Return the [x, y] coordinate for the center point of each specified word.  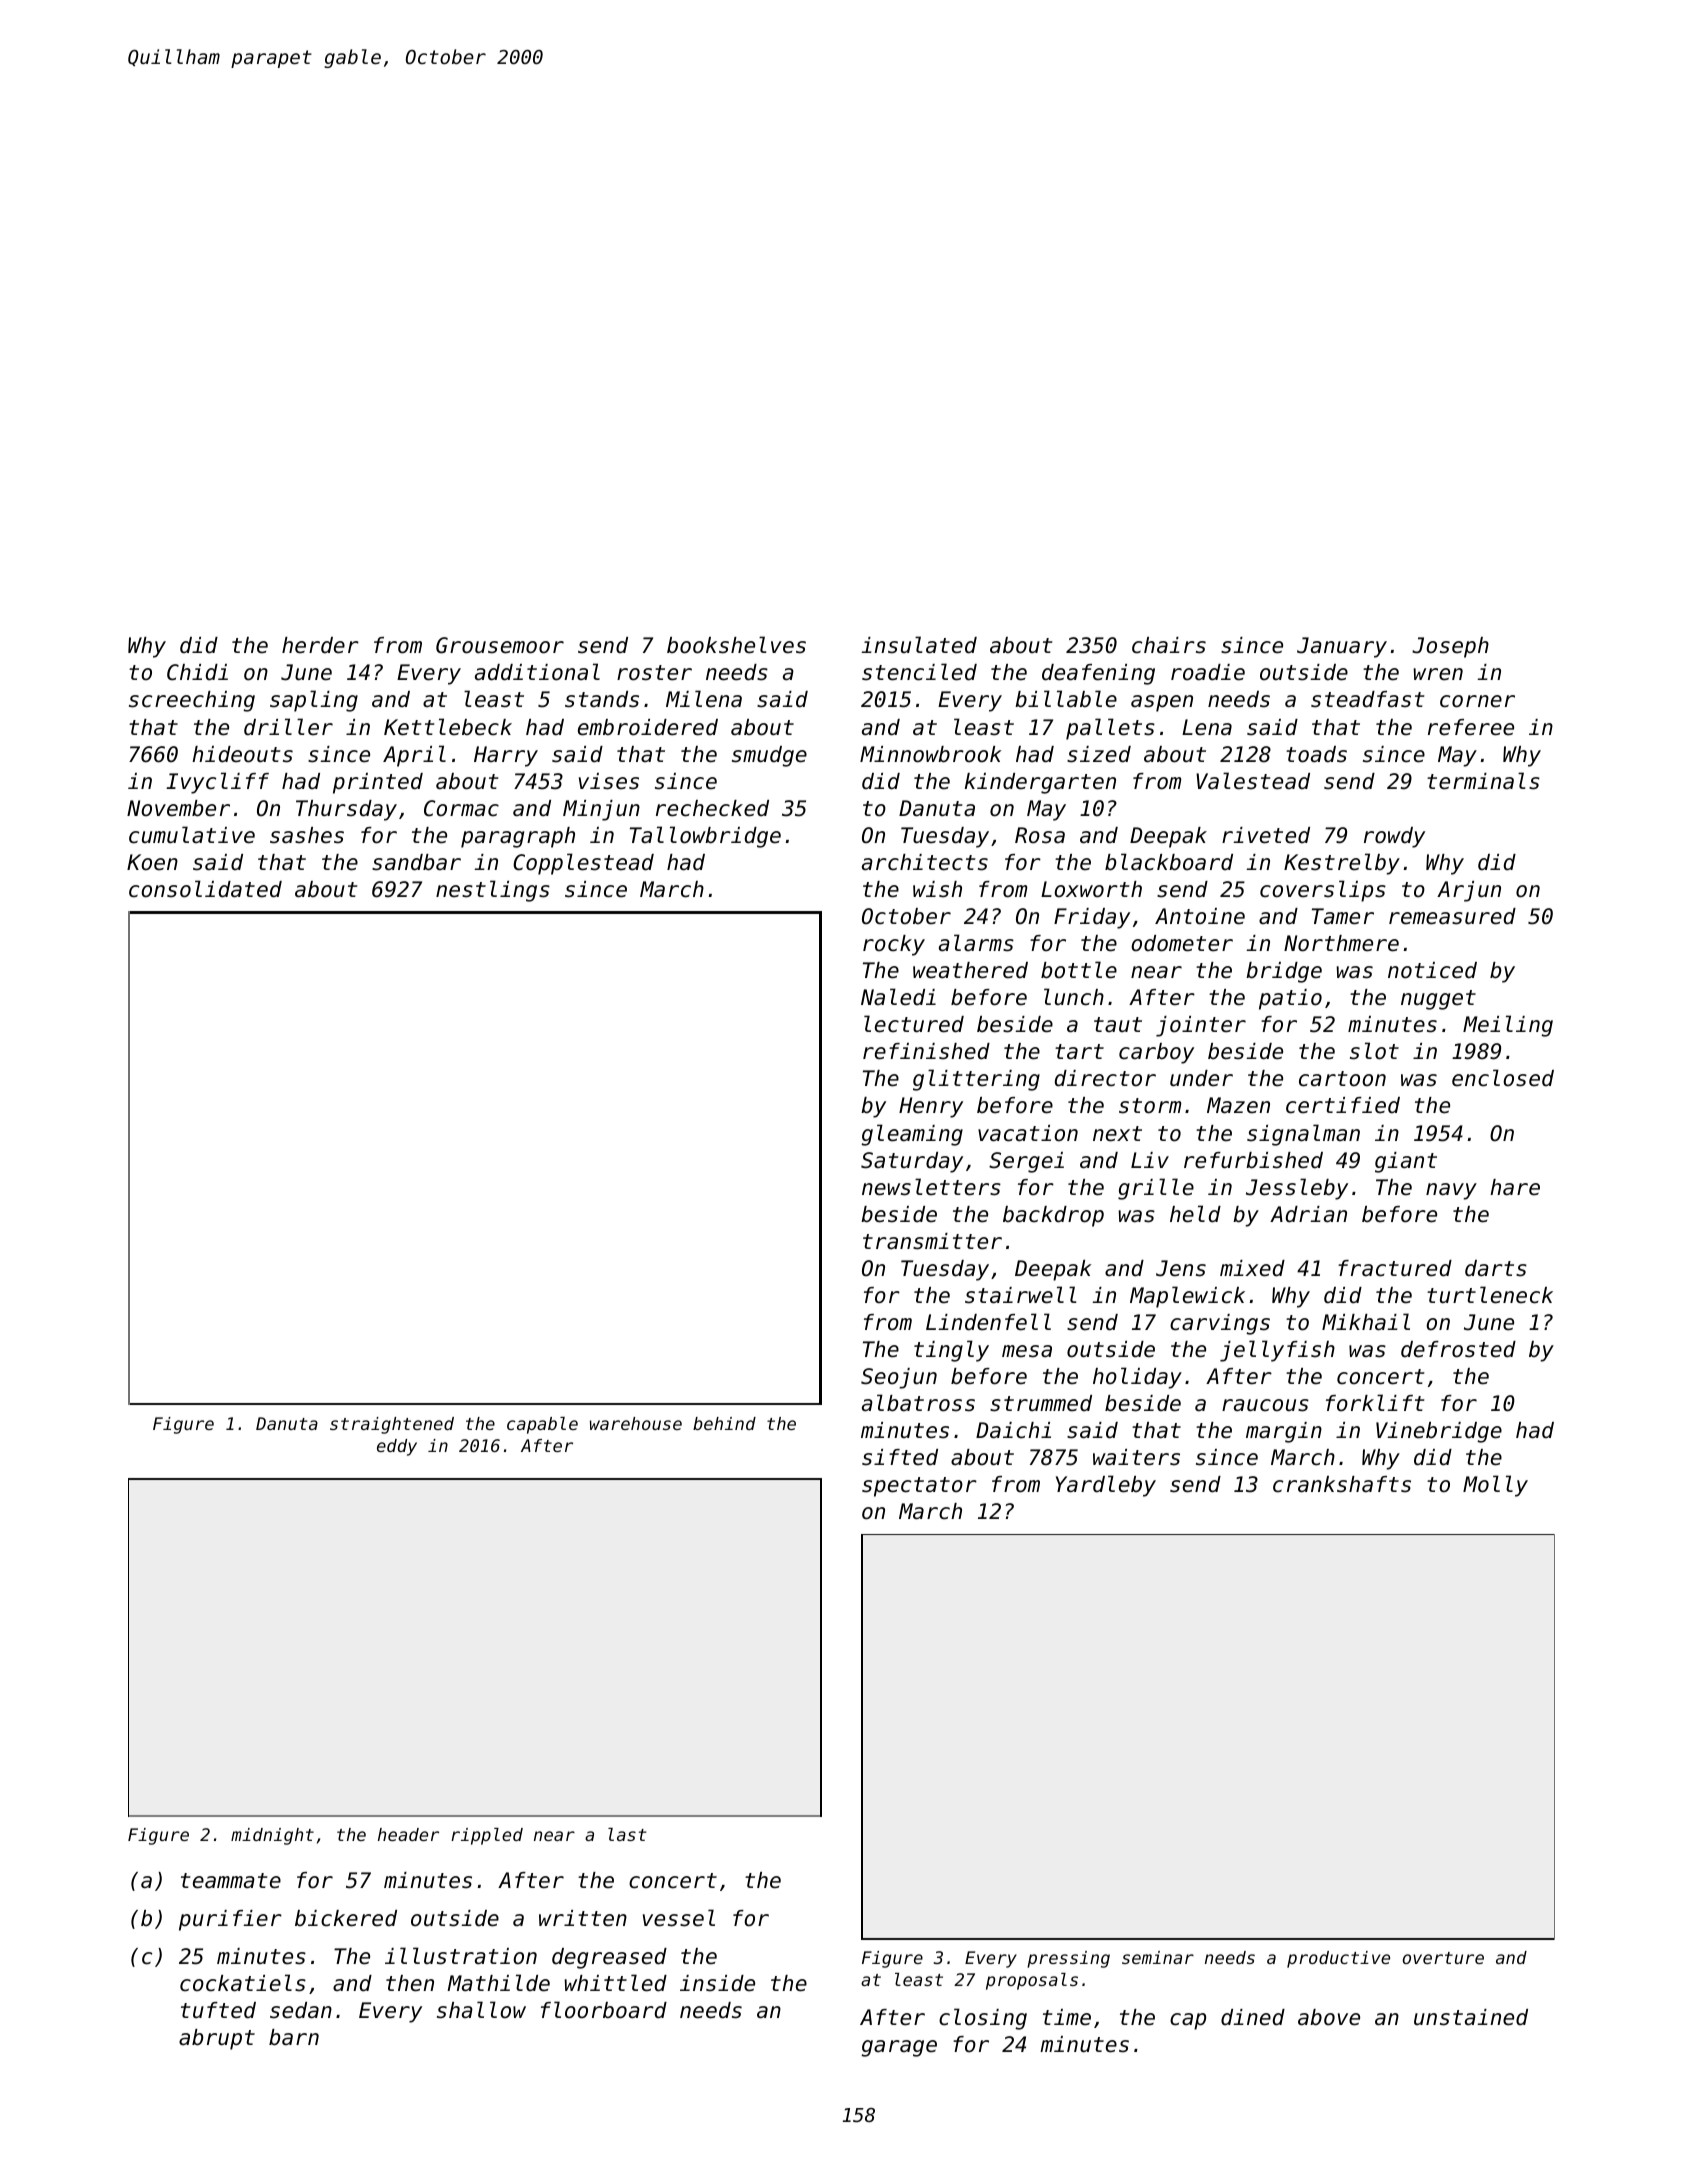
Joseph [1450, 647]
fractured [1395, 1268]
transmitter [932, 1241]
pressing [1068, 1959]
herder [320, 645]
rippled [487, 1836]
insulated [919, 645]
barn [294, 2037]
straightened [392, 1425]
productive [1338, 1959]
